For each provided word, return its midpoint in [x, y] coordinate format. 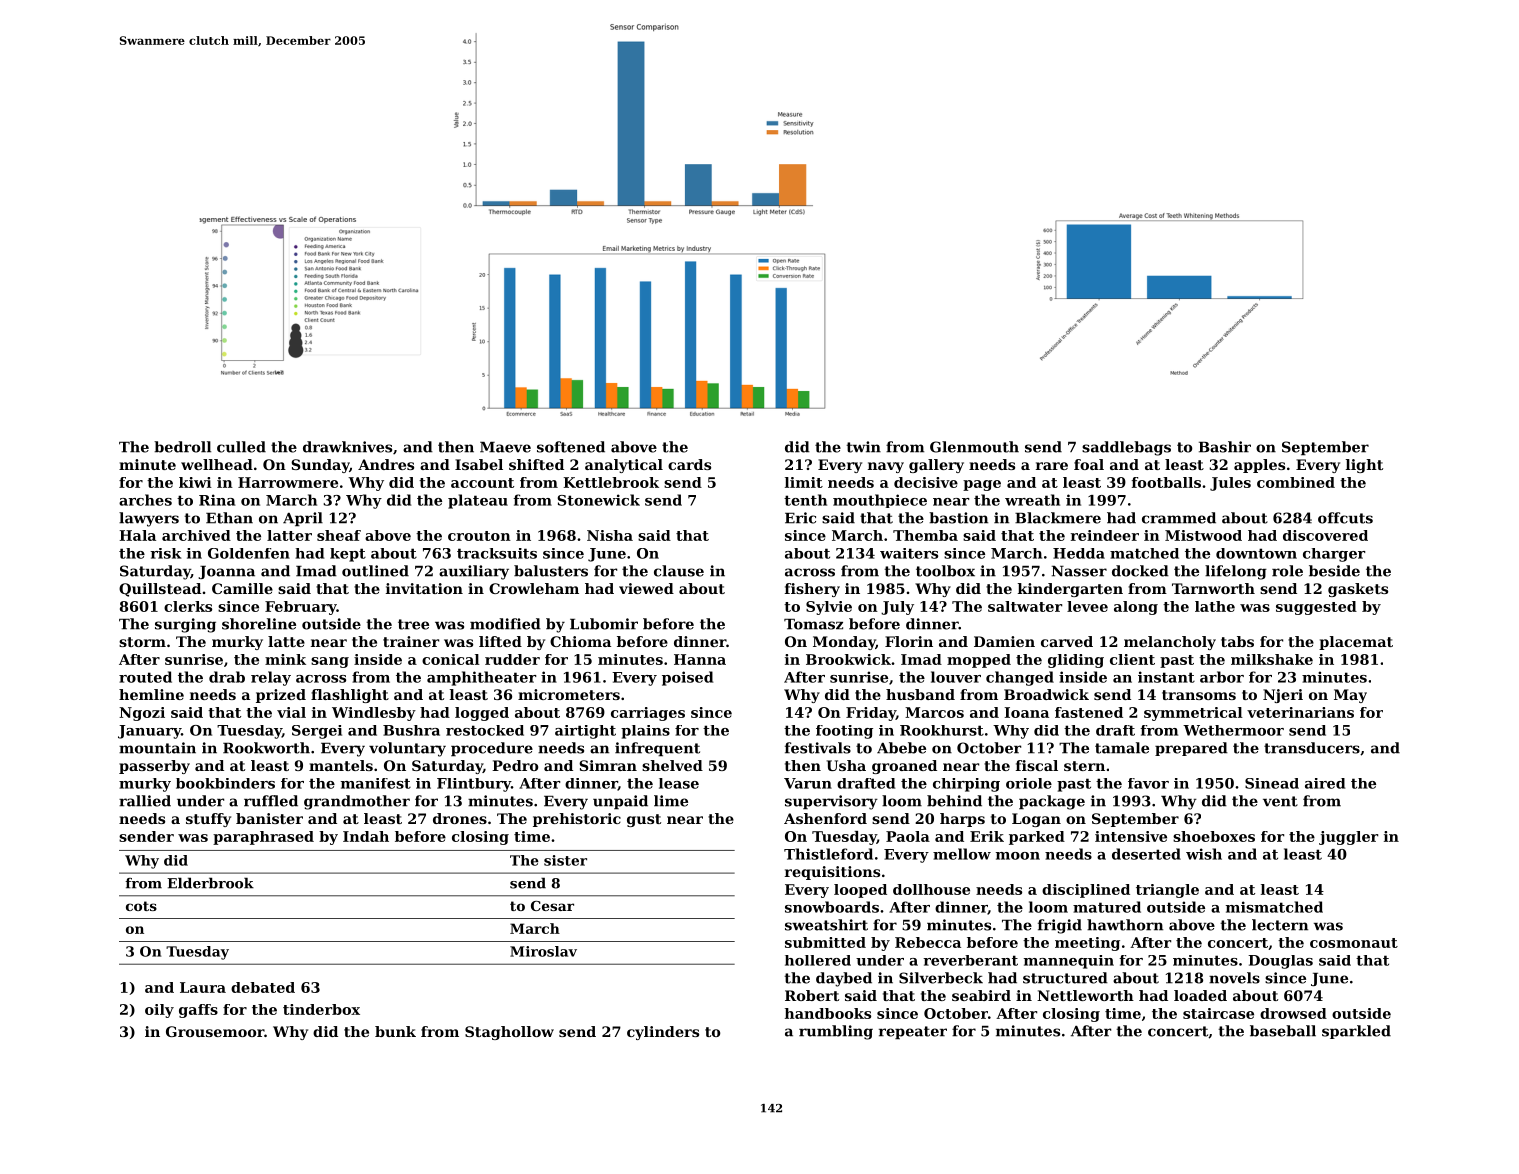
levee [1087, 606]
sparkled [1356, 1032]
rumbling [836, 1032]
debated [263, 987]
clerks [188, 606]
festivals [818, 748]
